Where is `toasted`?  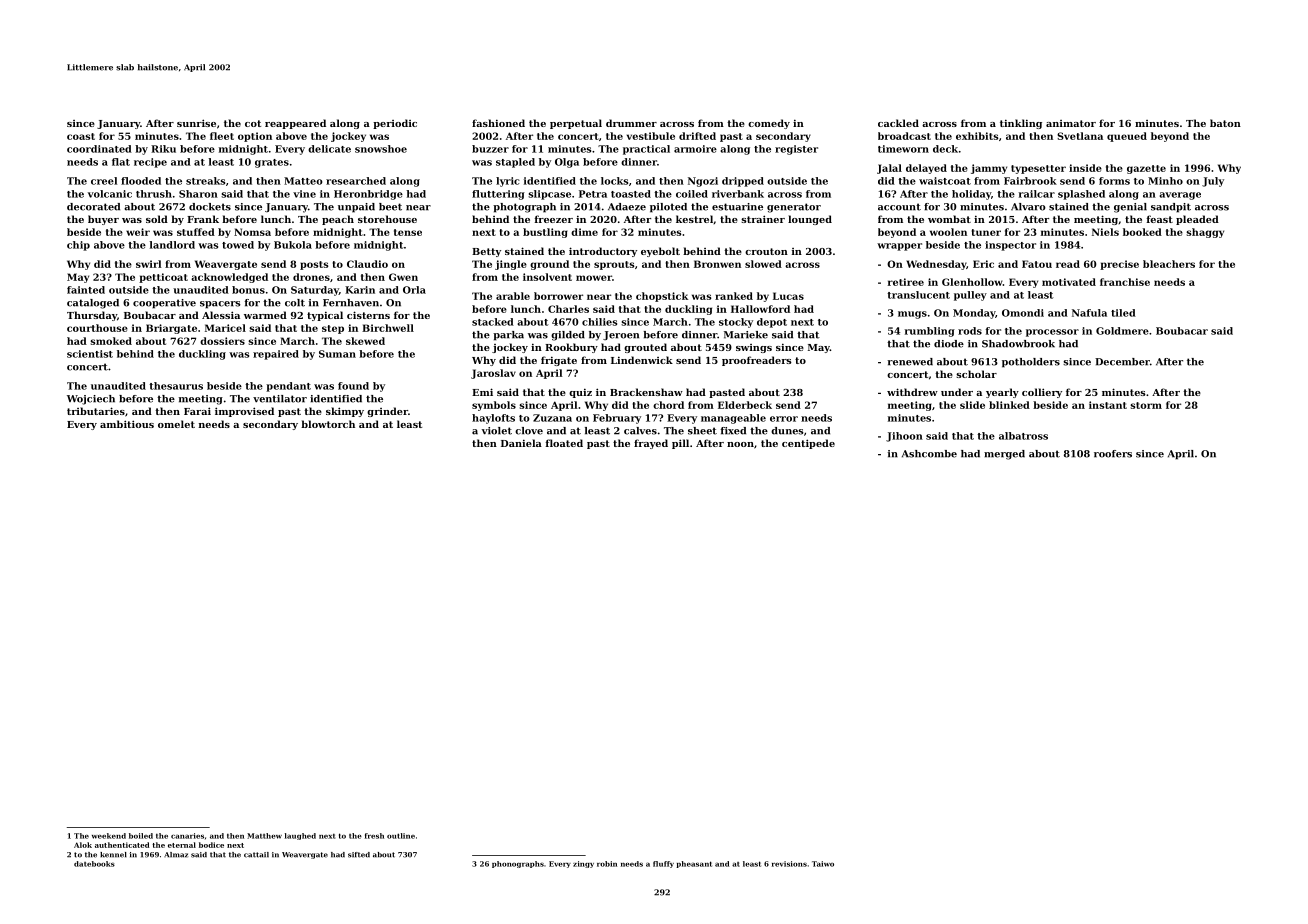 toasted is located at coordinates (631, 194).
